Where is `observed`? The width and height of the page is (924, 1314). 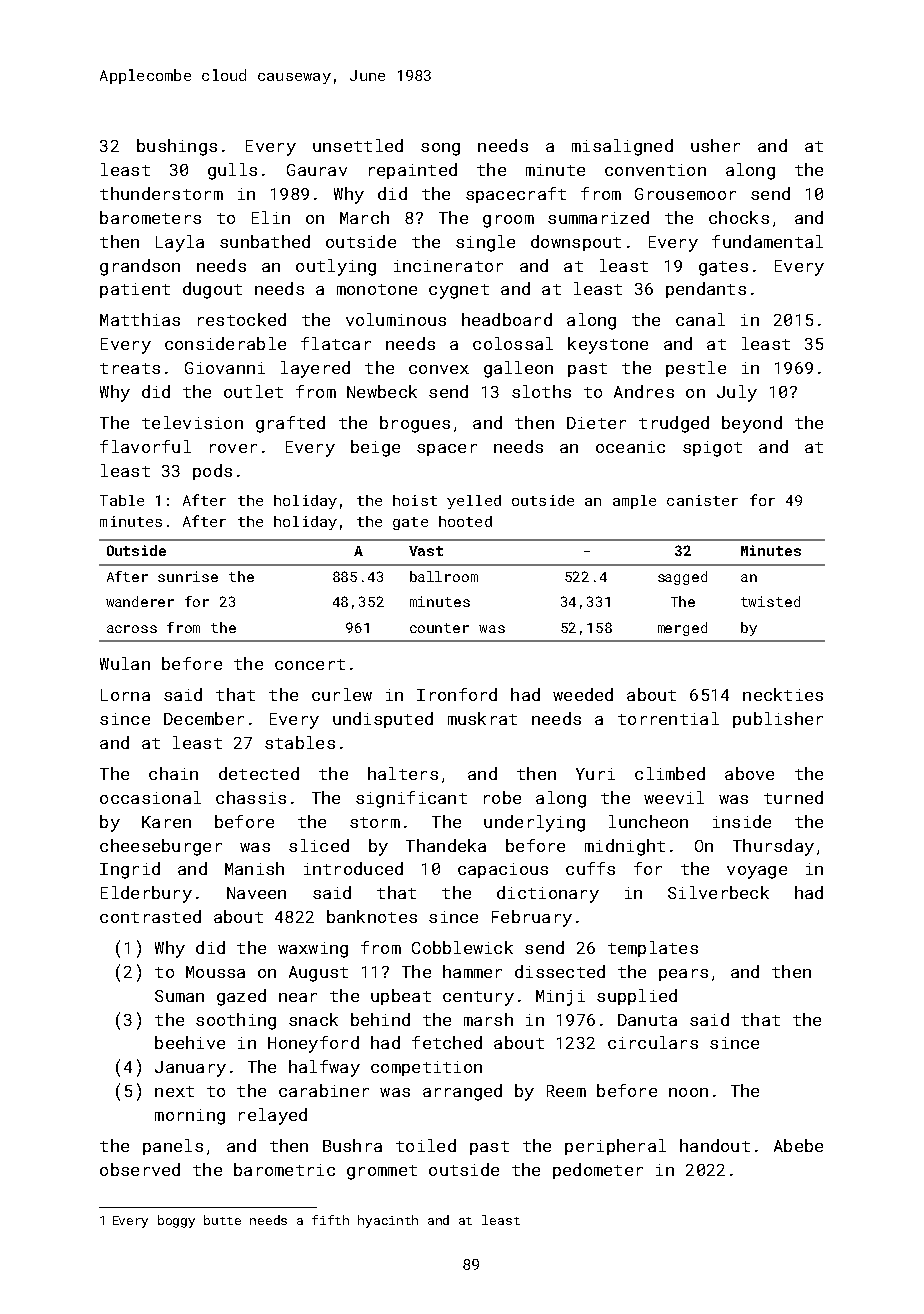 observed is located at coordinates (140, 1169).
